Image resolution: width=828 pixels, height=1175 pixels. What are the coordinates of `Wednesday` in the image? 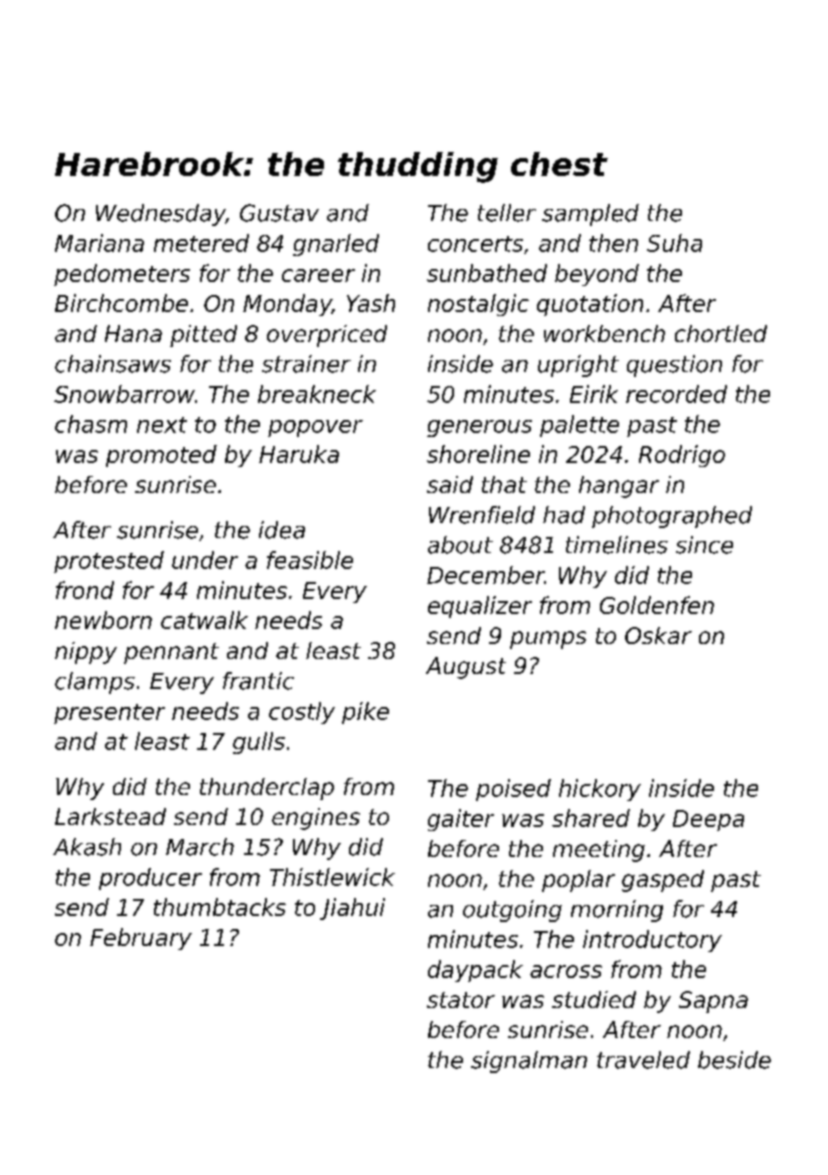 It's located at (161, 215).
